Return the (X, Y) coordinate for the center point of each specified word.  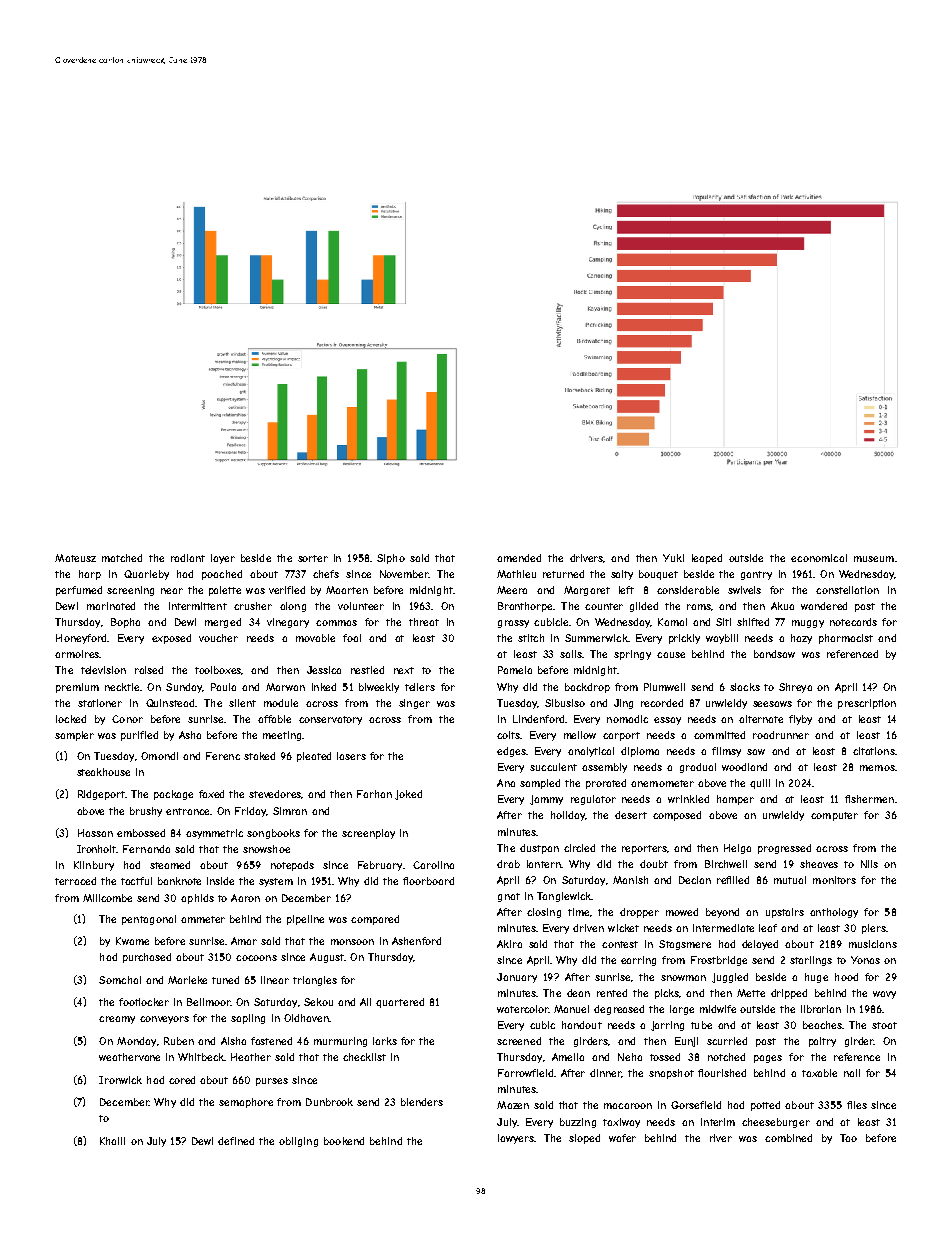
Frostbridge (719, 961)
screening (130, 591)
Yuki (673, 558)
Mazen (513, 1105)
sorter (313, 558)
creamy (117, 1020)
